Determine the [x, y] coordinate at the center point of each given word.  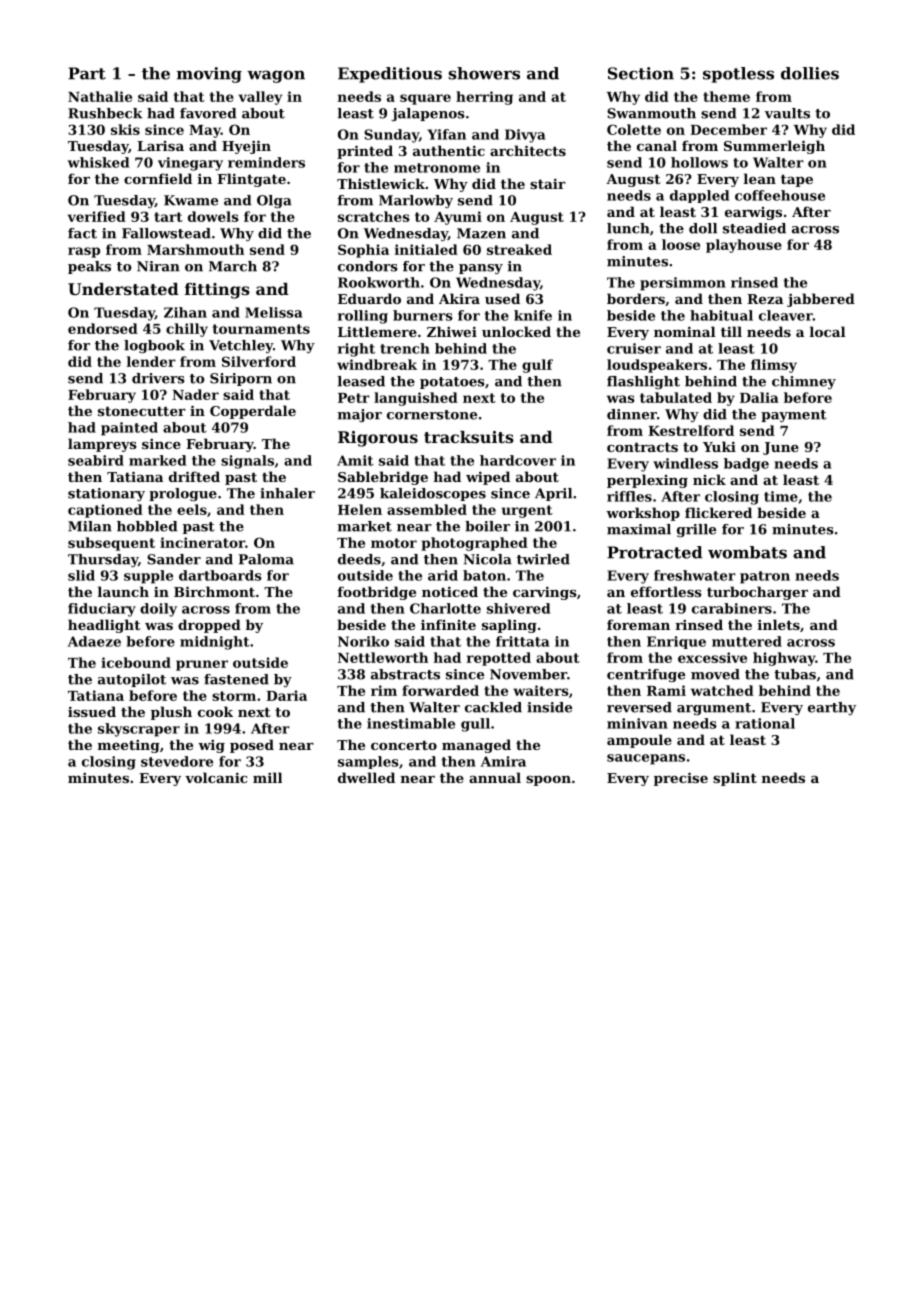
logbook [154, 346]
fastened [236, 679]
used [502, 298]
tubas [795, 674]
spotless [738, 75]
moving [209, 75]
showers [484, 73]
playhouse [744, 246]
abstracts [405, 674]
